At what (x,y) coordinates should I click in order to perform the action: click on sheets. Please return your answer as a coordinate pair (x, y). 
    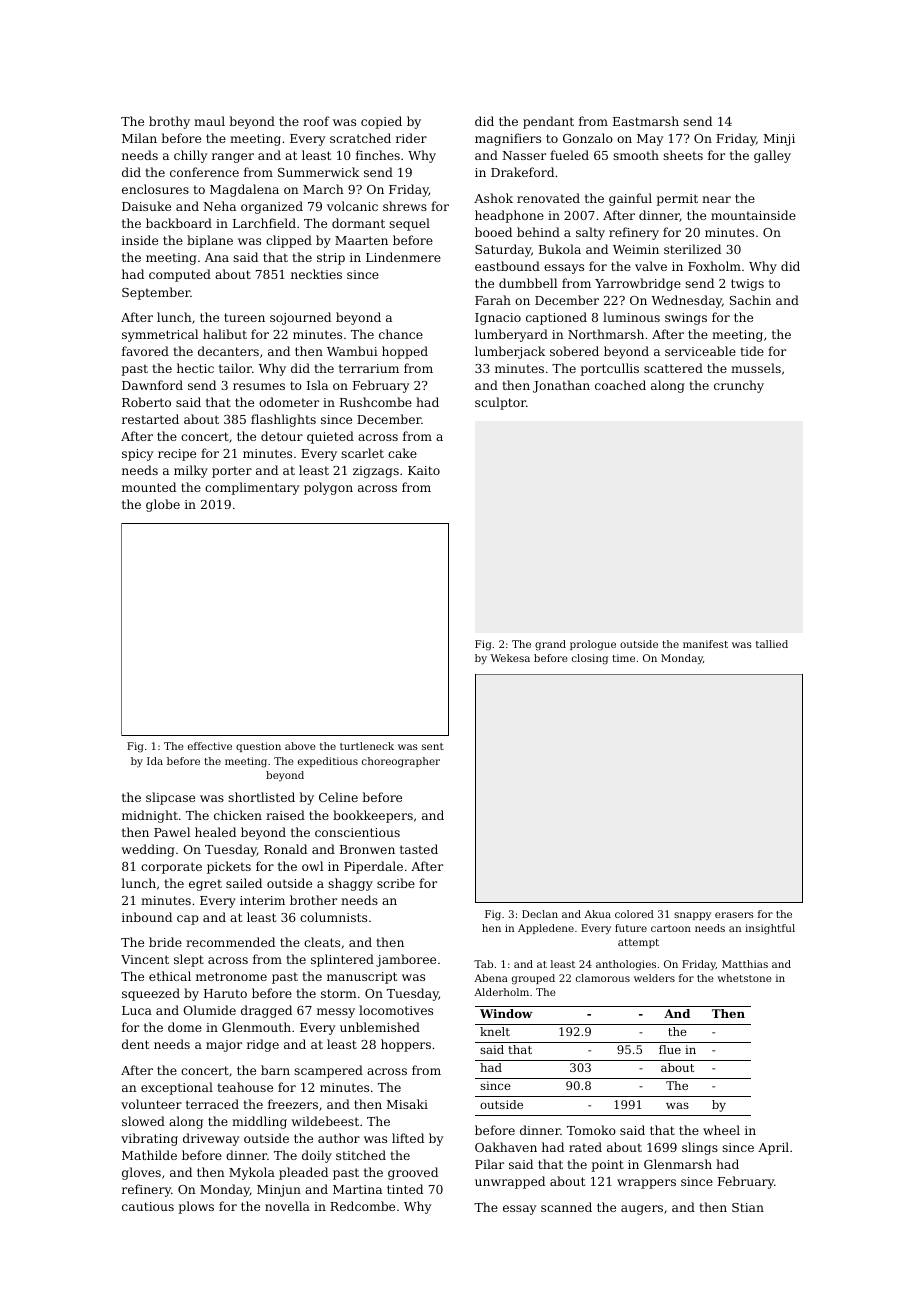
    Looking at the image, I should click on (683, 155).
